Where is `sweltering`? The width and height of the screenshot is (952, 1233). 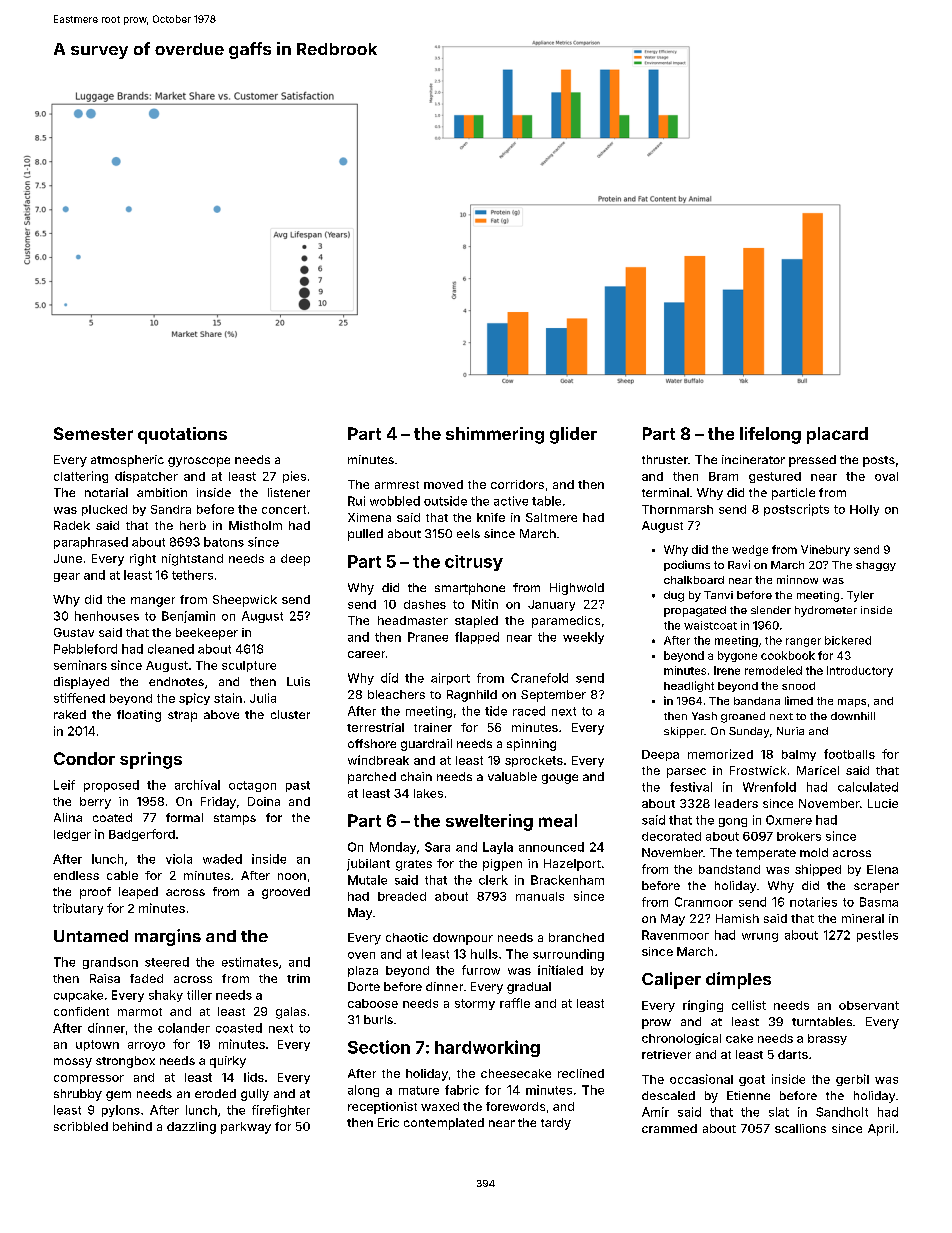 sweltering is located at coordinates (489, 822).
